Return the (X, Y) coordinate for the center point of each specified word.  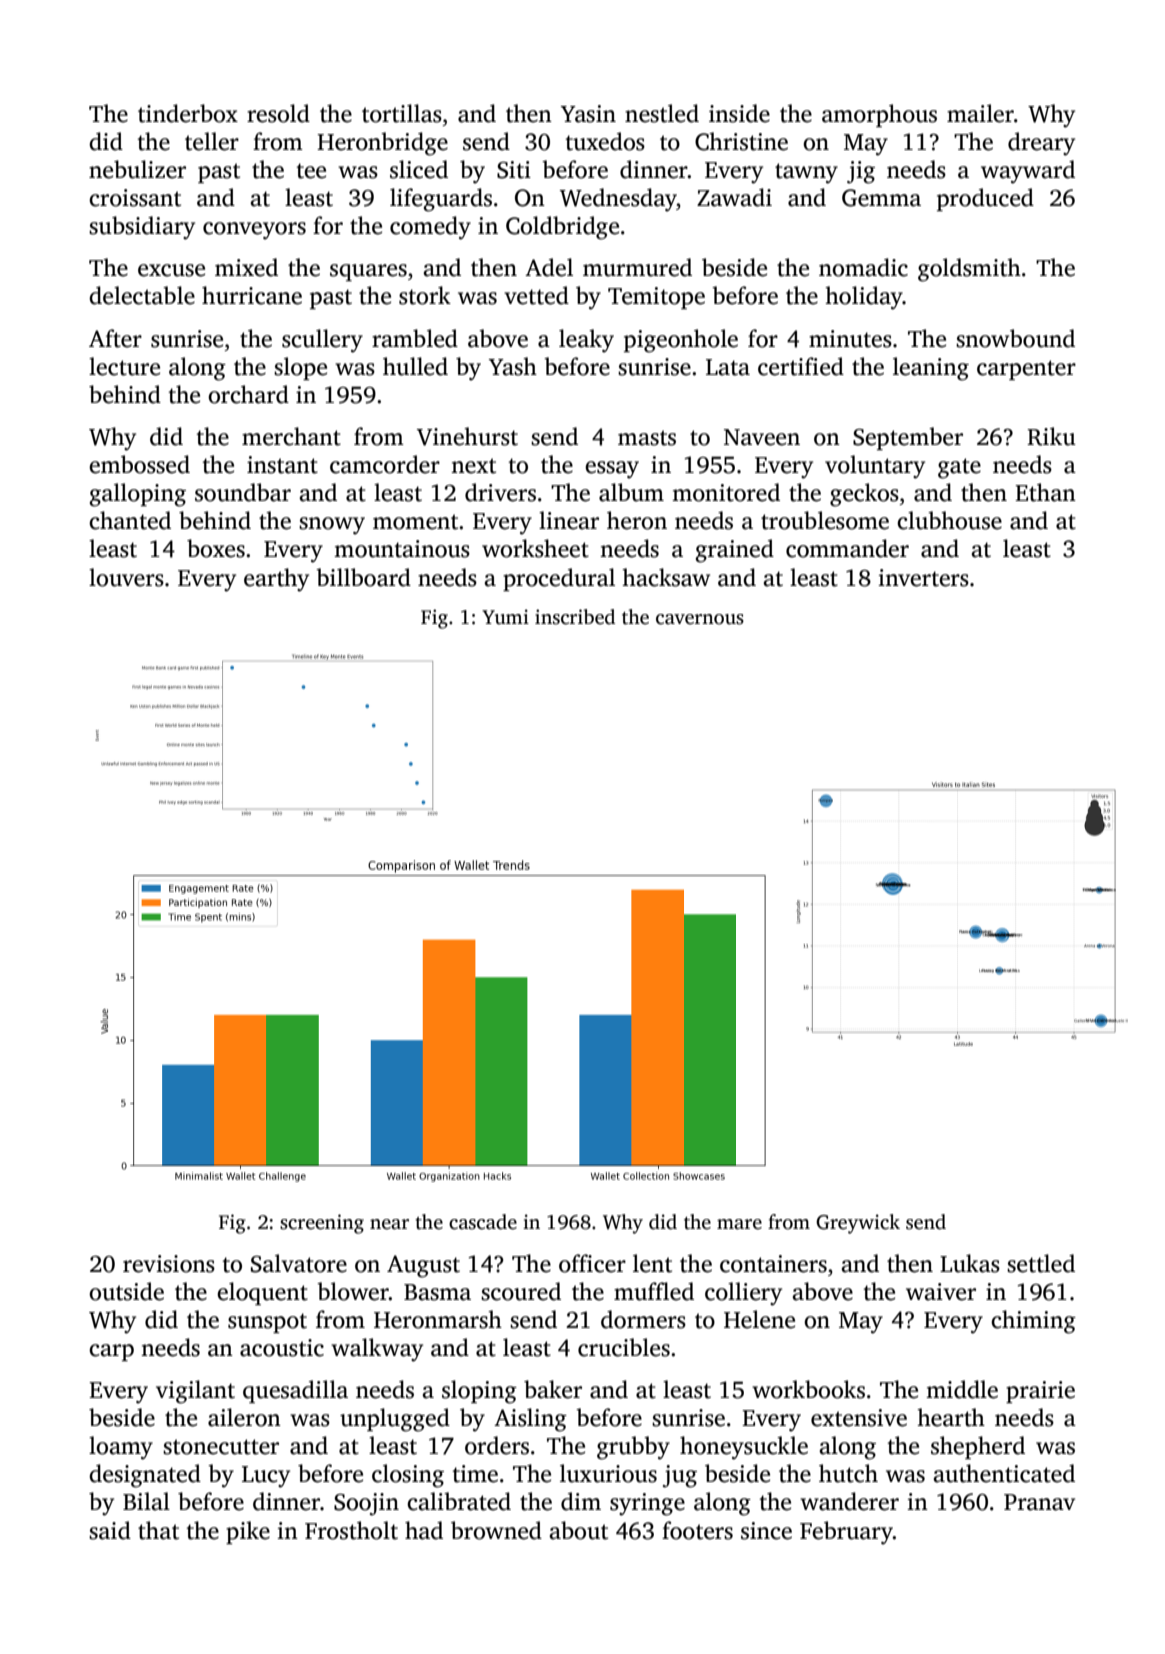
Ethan (1045, 492)
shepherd (978, 1447)
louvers (126, 577)
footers (697, 1530)
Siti (514, 170)
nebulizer (137, 169)
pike (248, 1532)
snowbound (1015, 338)
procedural (559, 579)
